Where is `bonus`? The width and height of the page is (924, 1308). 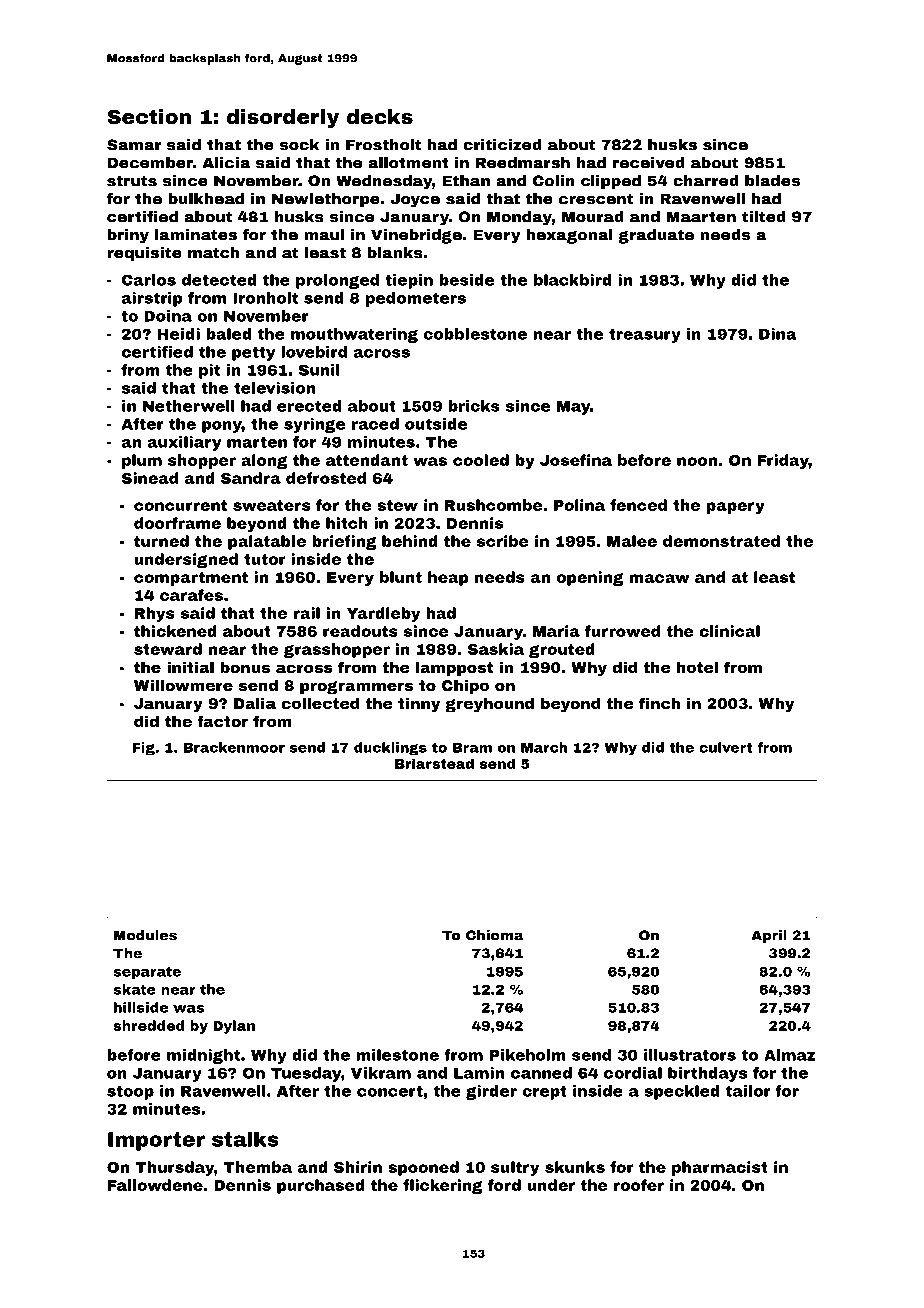
bonus is located at coordinates (245, 667).
